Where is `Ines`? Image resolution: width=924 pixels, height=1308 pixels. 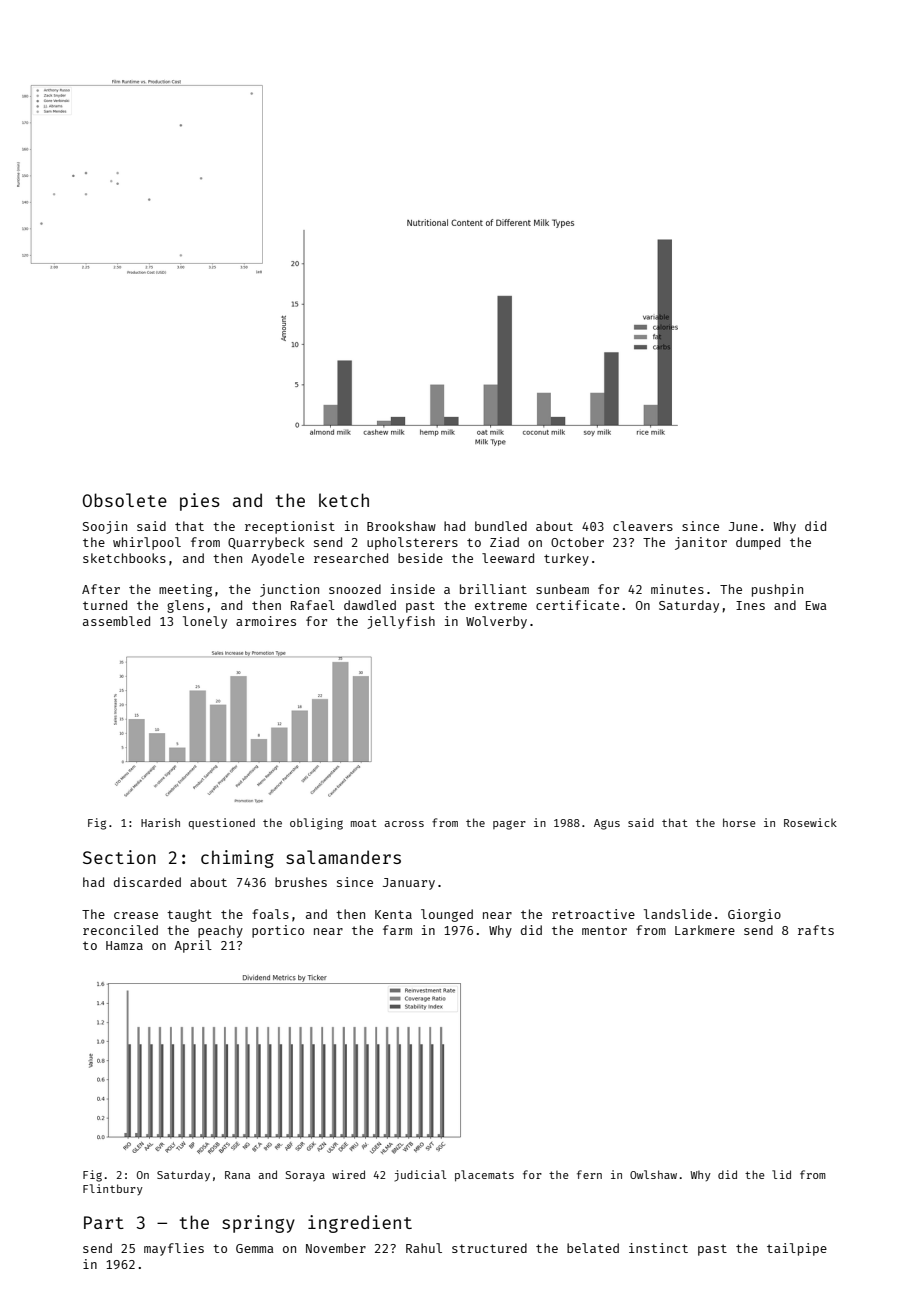
Ines is located at coordinates (750, 605).
